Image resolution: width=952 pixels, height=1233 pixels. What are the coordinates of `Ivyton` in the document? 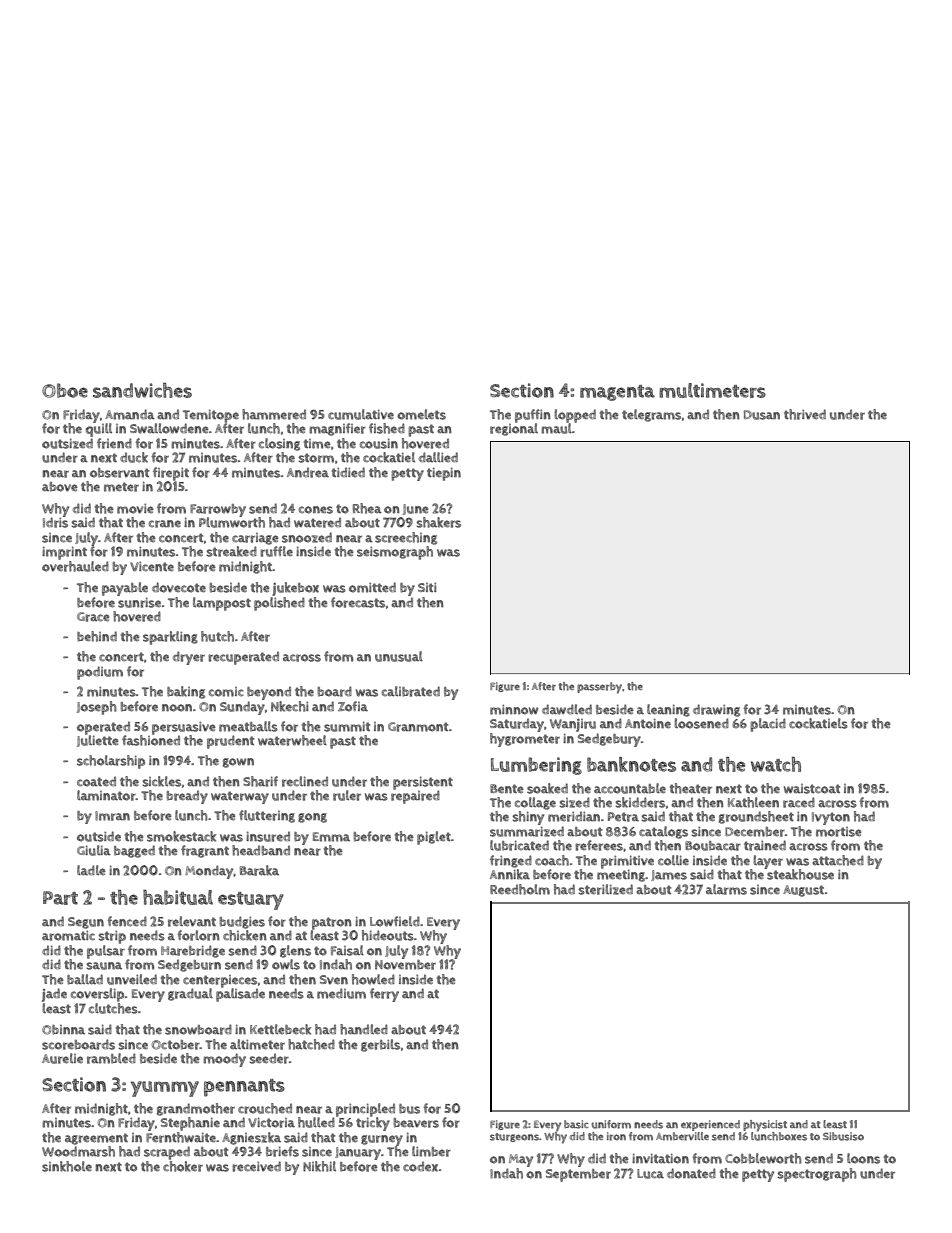 It's located at (831, 818).
